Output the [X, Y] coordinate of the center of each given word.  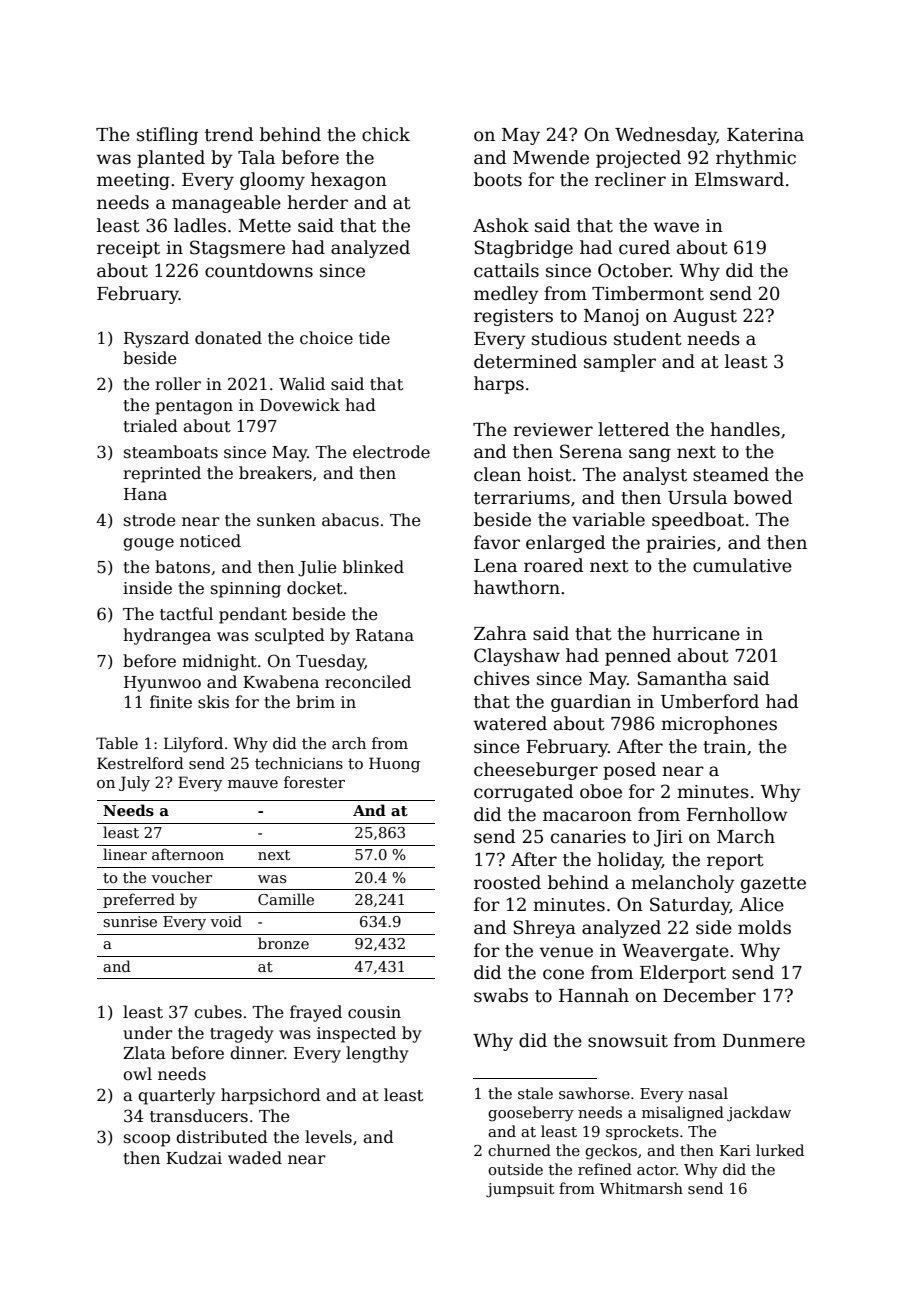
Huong [394, 765]
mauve [253, 784]
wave [676, 227]
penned [638, 657]
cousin [374, 1012]
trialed [150, 426]
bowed [763, 497]
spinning [246, 590]
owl [137, 1073]
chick [386, 134]
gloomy [272, 181]
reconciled [368, 682]
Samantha [682, 678]
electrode [391, 452]
